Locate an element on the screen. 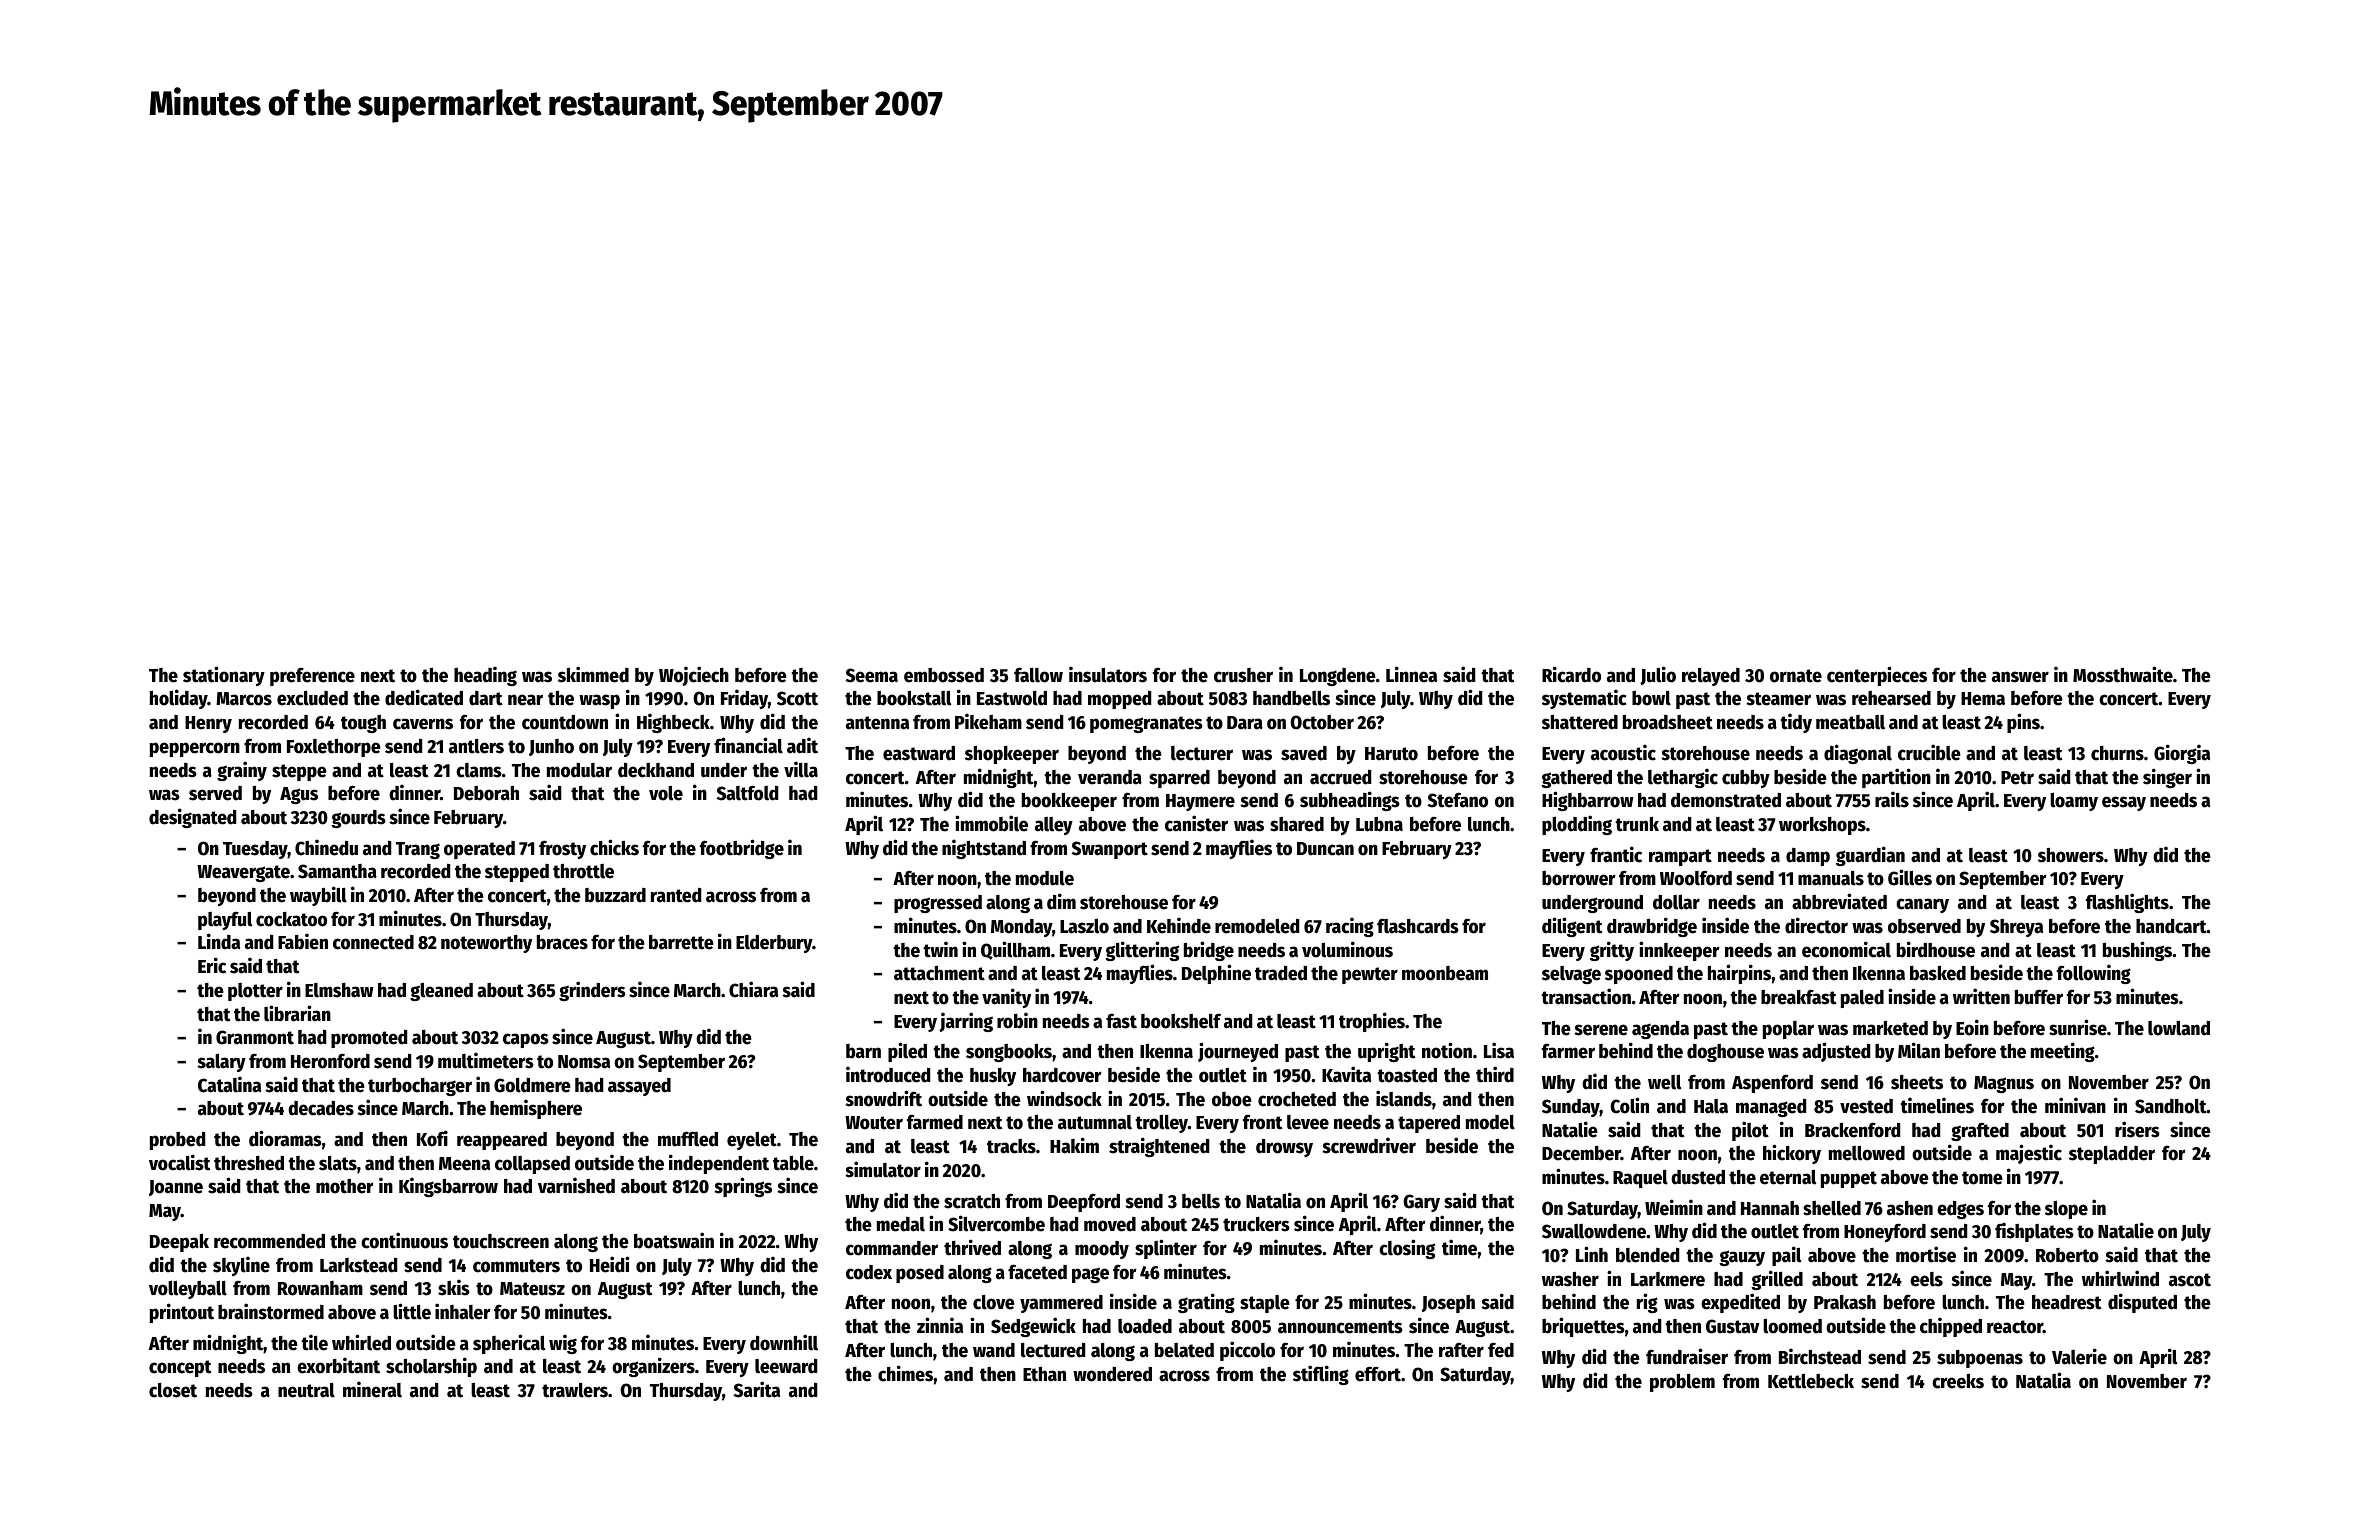 The height and width of the screenshot is (1527, 2360). Dara is located at coordinates (1245, 723).
